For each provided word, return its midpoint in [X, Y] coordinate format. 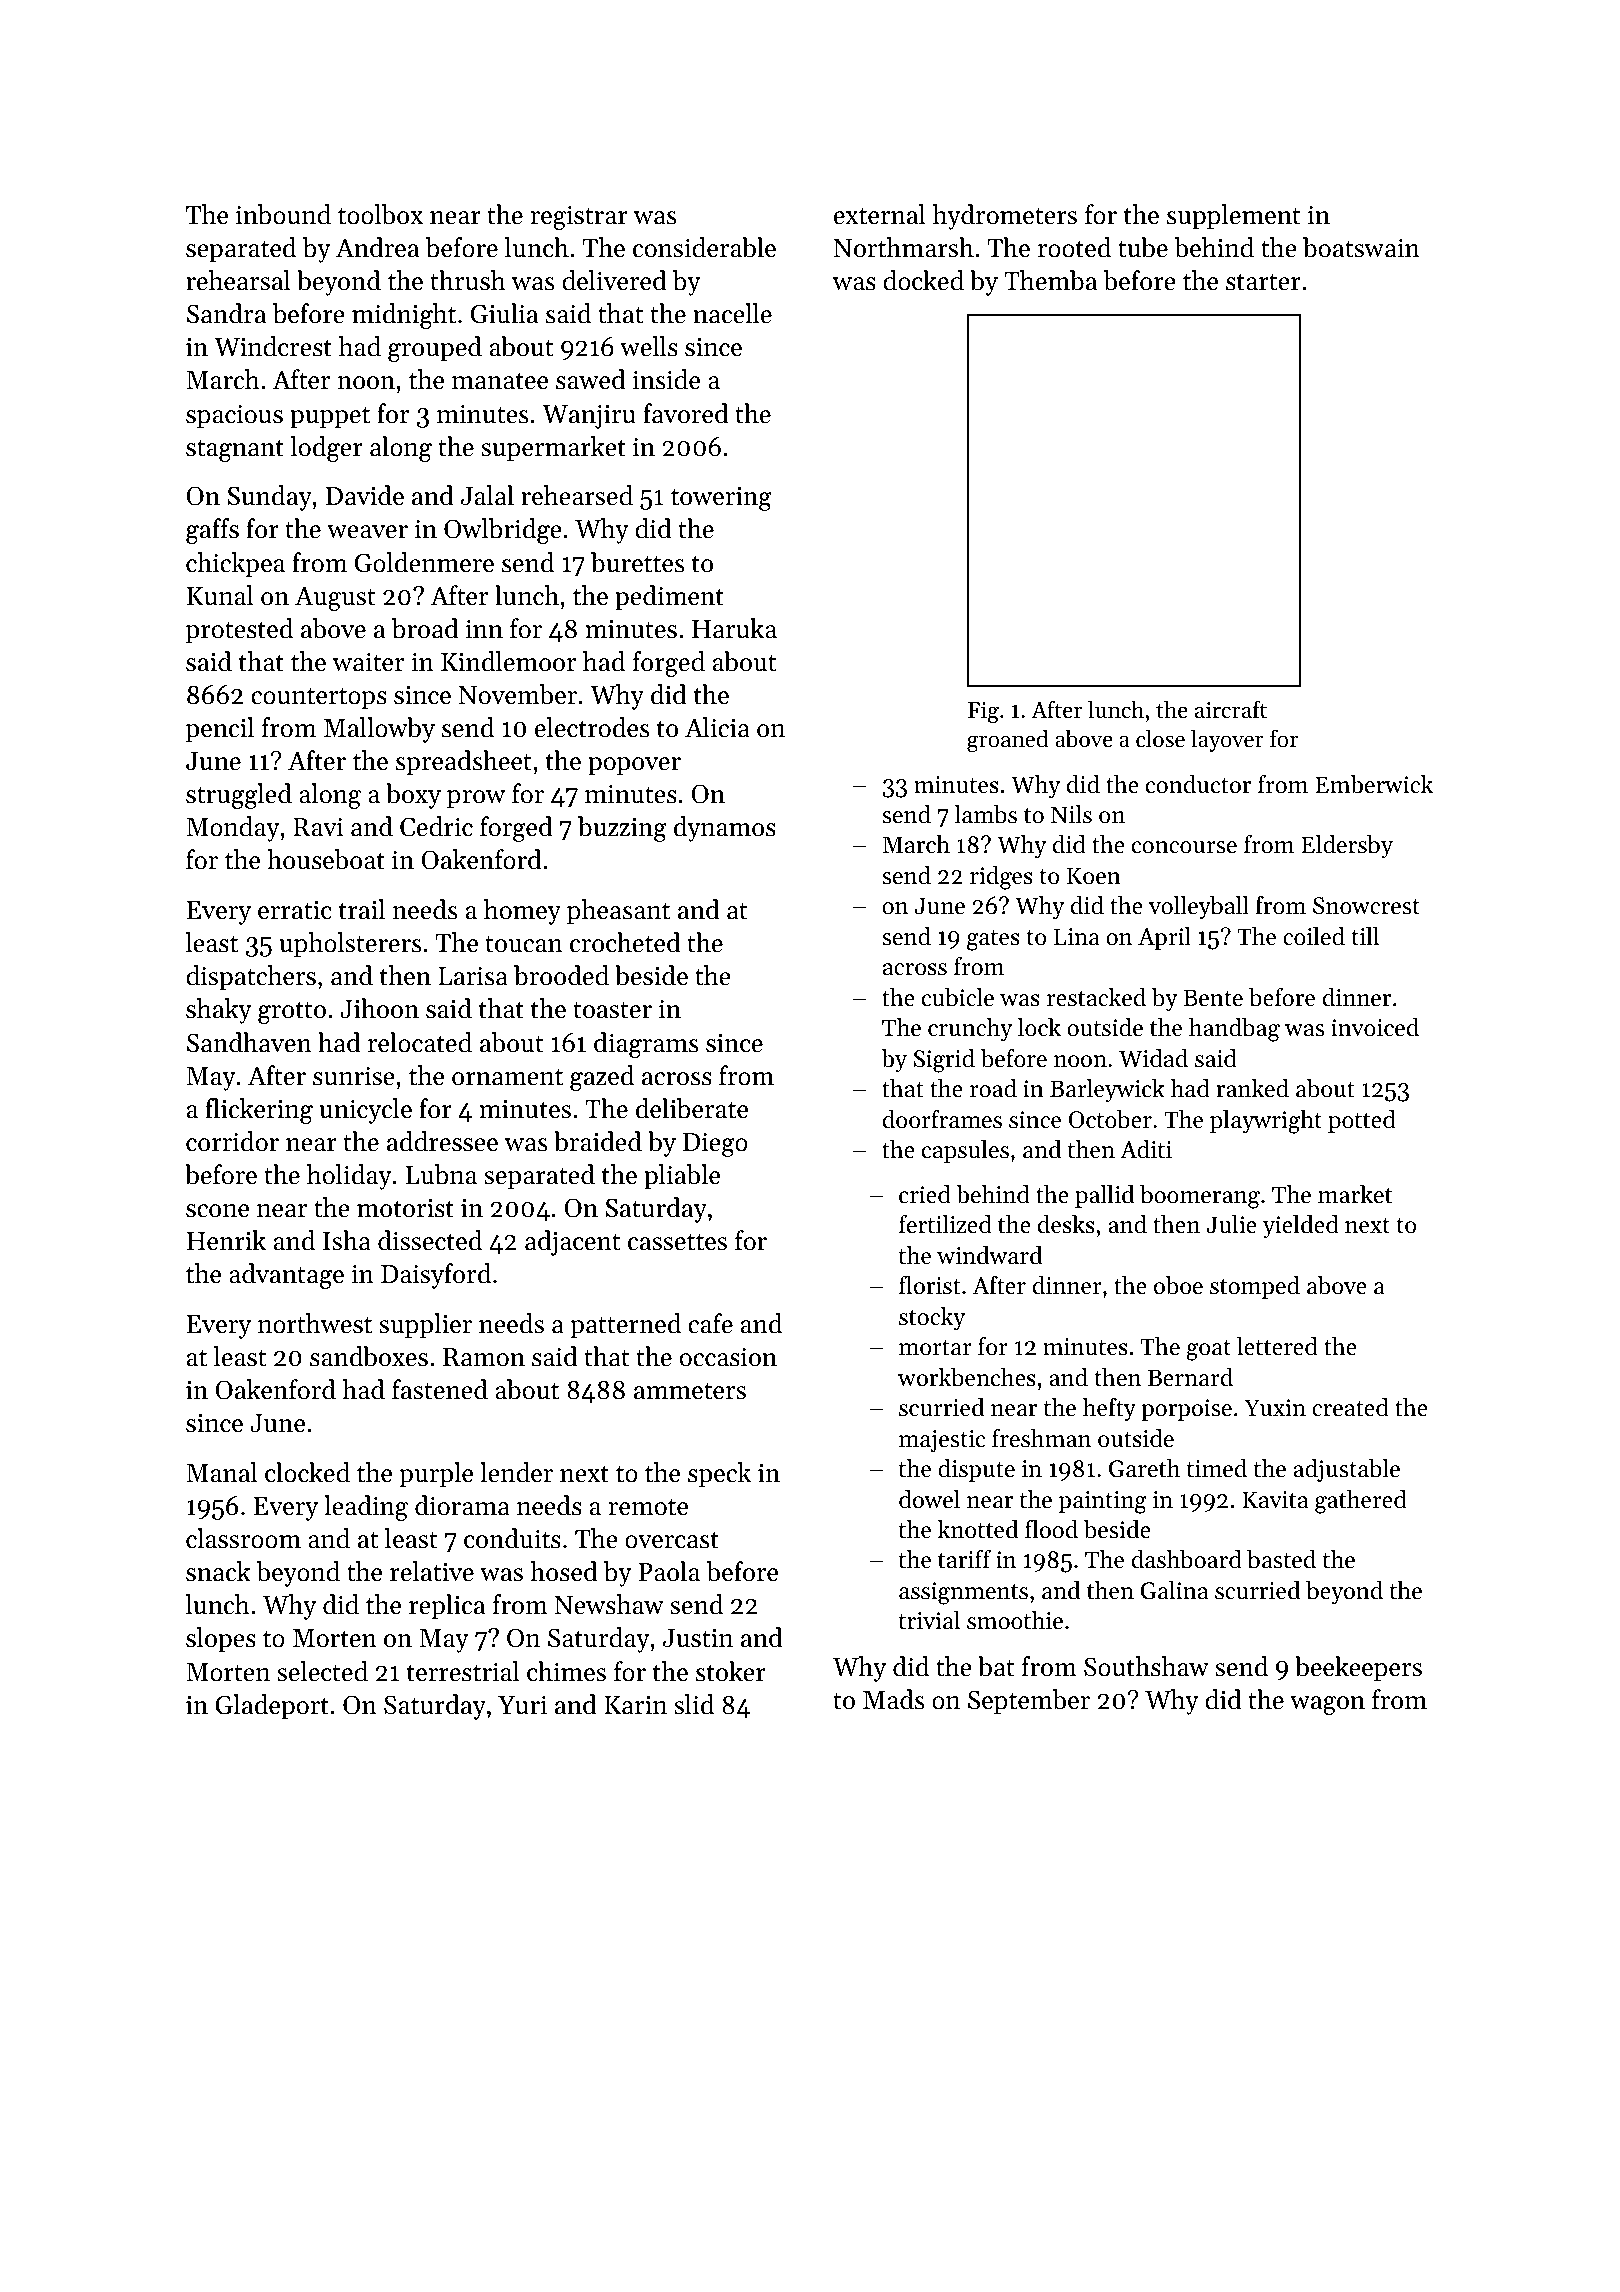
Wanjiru [589, 416]
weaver [367, 532]
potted [1362, 1121]
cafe [710, 1323]
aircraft [1231, 709]
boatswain [1361, 247]
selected [322, 1671]
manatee [500, 381]
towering [721, 498]
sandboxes [369, 1356]
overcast [672, 1540]
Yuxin [1275, 1408]
